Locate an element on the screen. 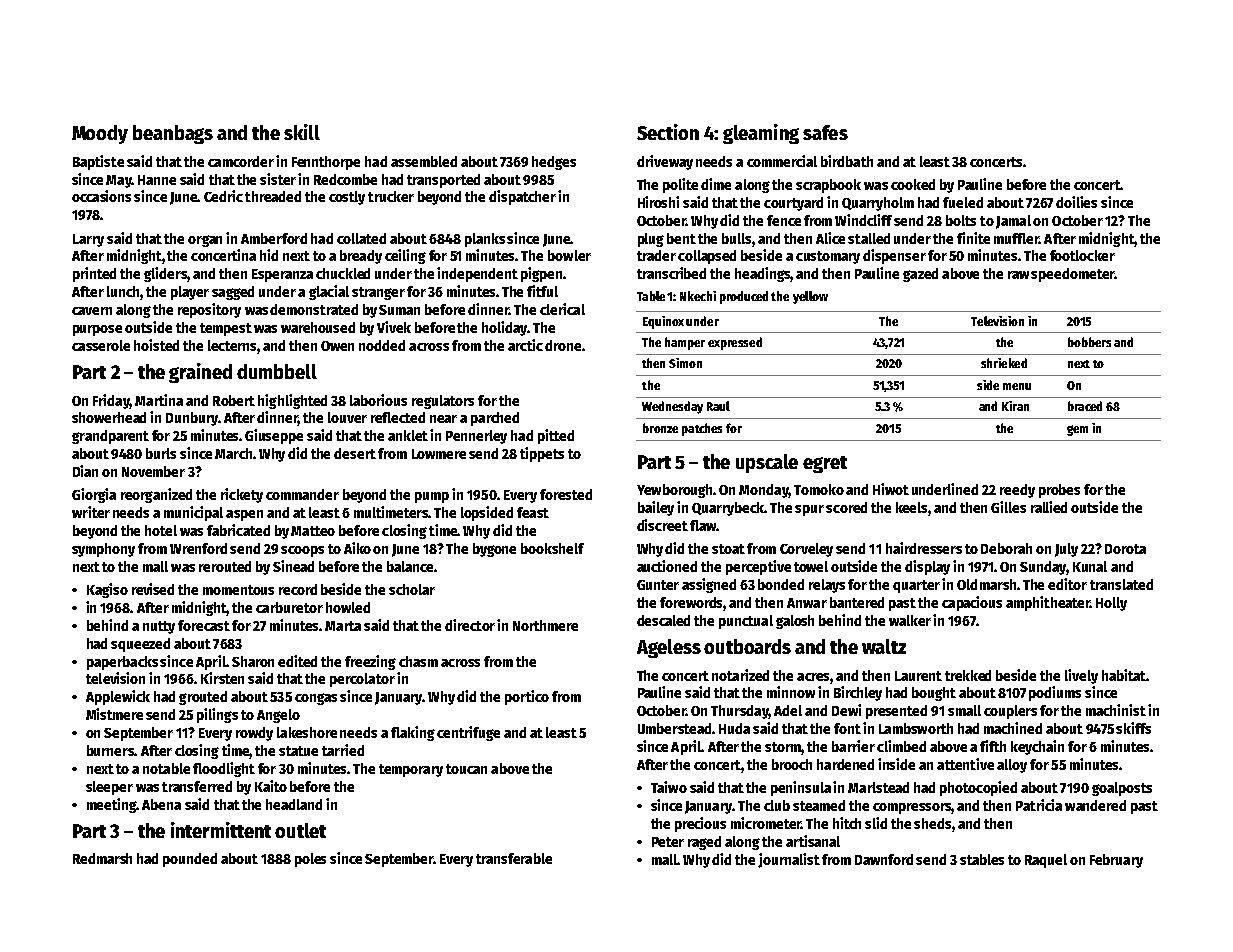 This screenshot has width=1233, height=952. bookshelf is located at coordinates (552, 548).
